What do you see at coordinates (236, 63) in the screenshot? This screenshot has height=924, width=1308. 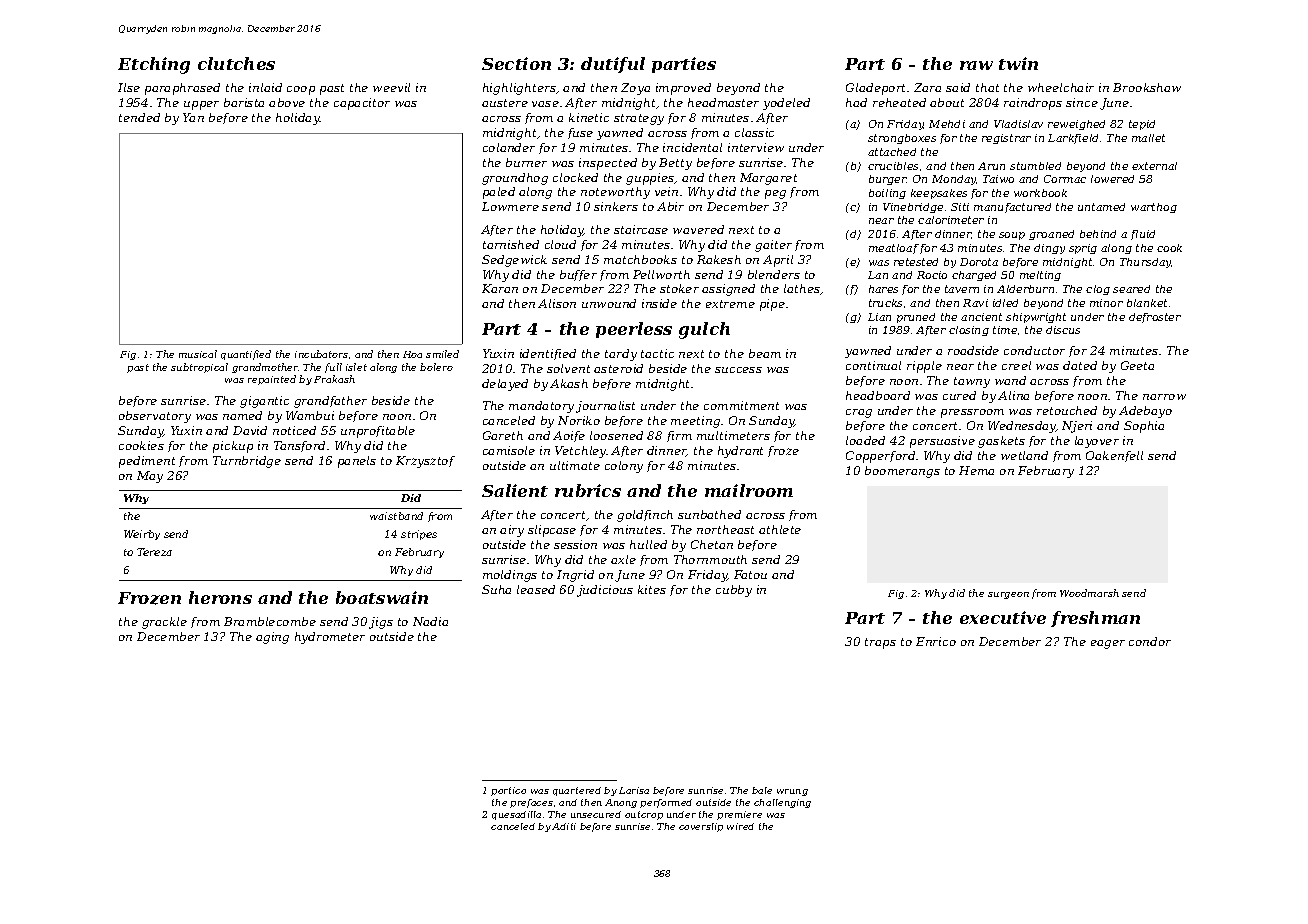 I see `clutches` at bounding box center [236, 63].
